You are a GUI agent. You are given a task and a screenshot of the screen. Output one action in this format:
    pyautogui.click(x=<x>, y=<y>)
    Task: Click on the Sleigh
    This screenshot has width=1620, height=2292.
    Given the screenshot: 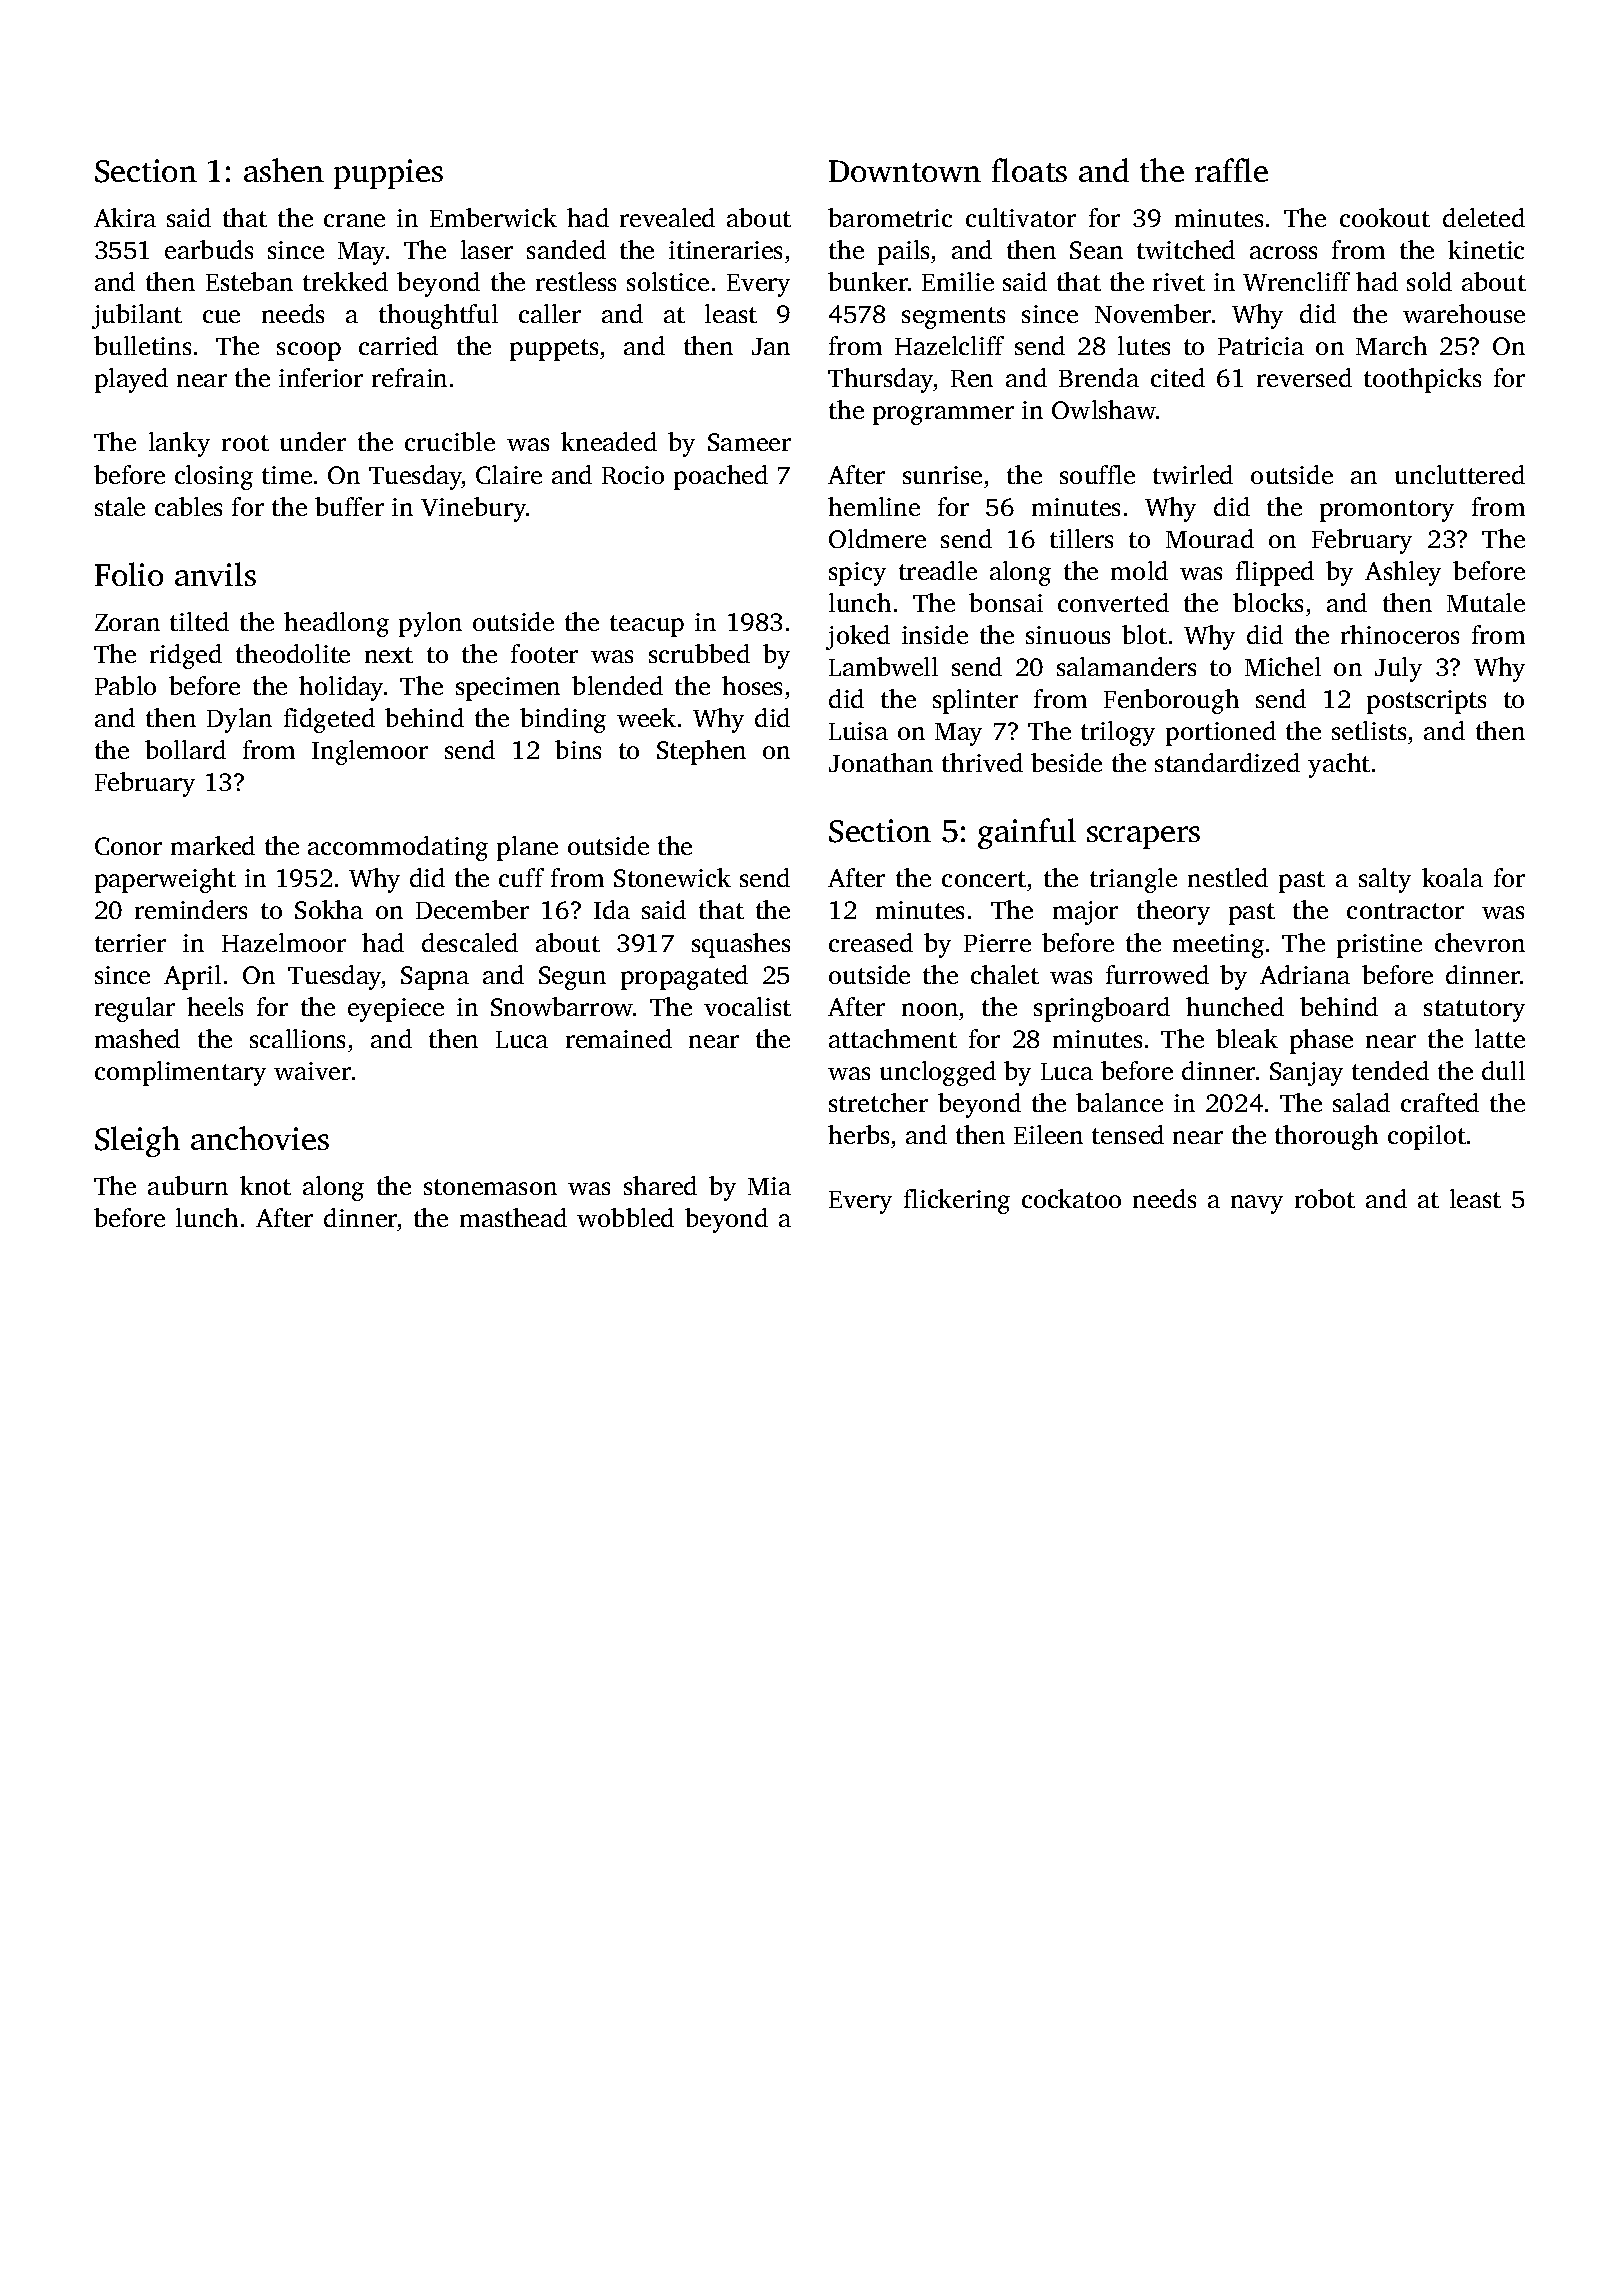 What is the action you would take?
    pyautogui.click(x=137, y=1141)
